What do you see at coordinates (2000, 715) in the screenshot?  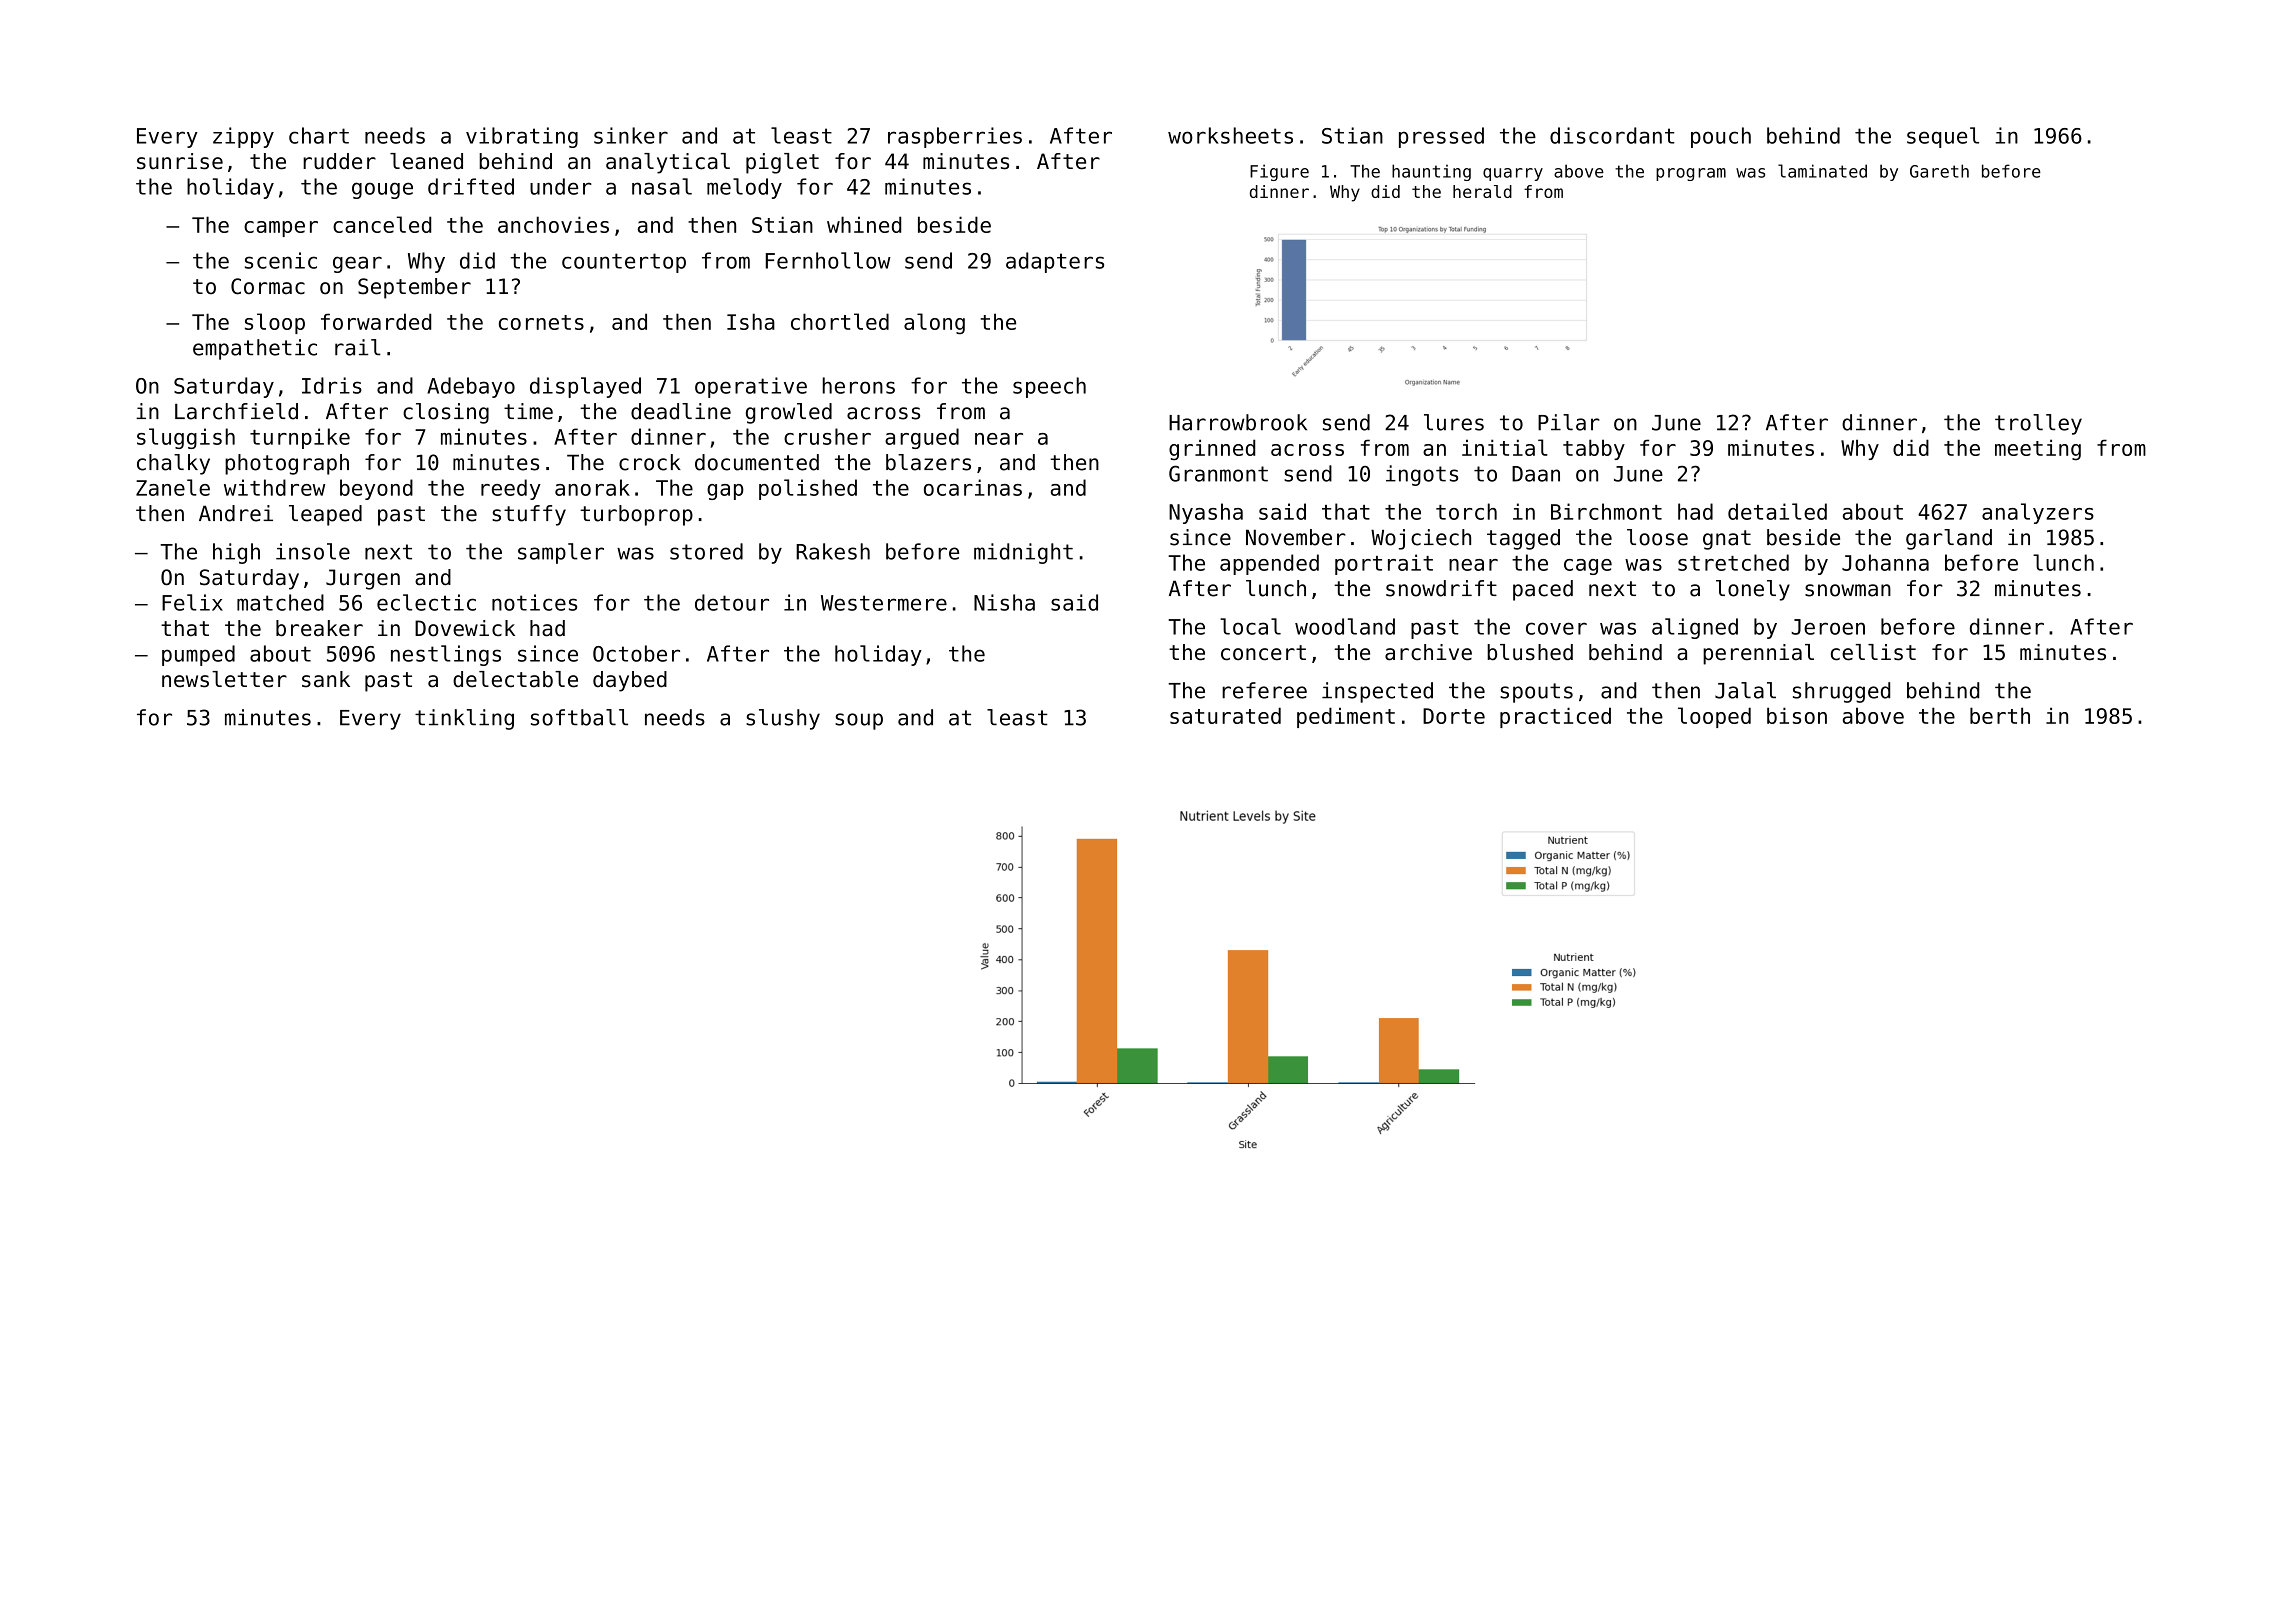 I see `berth` at bounding box center [2000, 715].
